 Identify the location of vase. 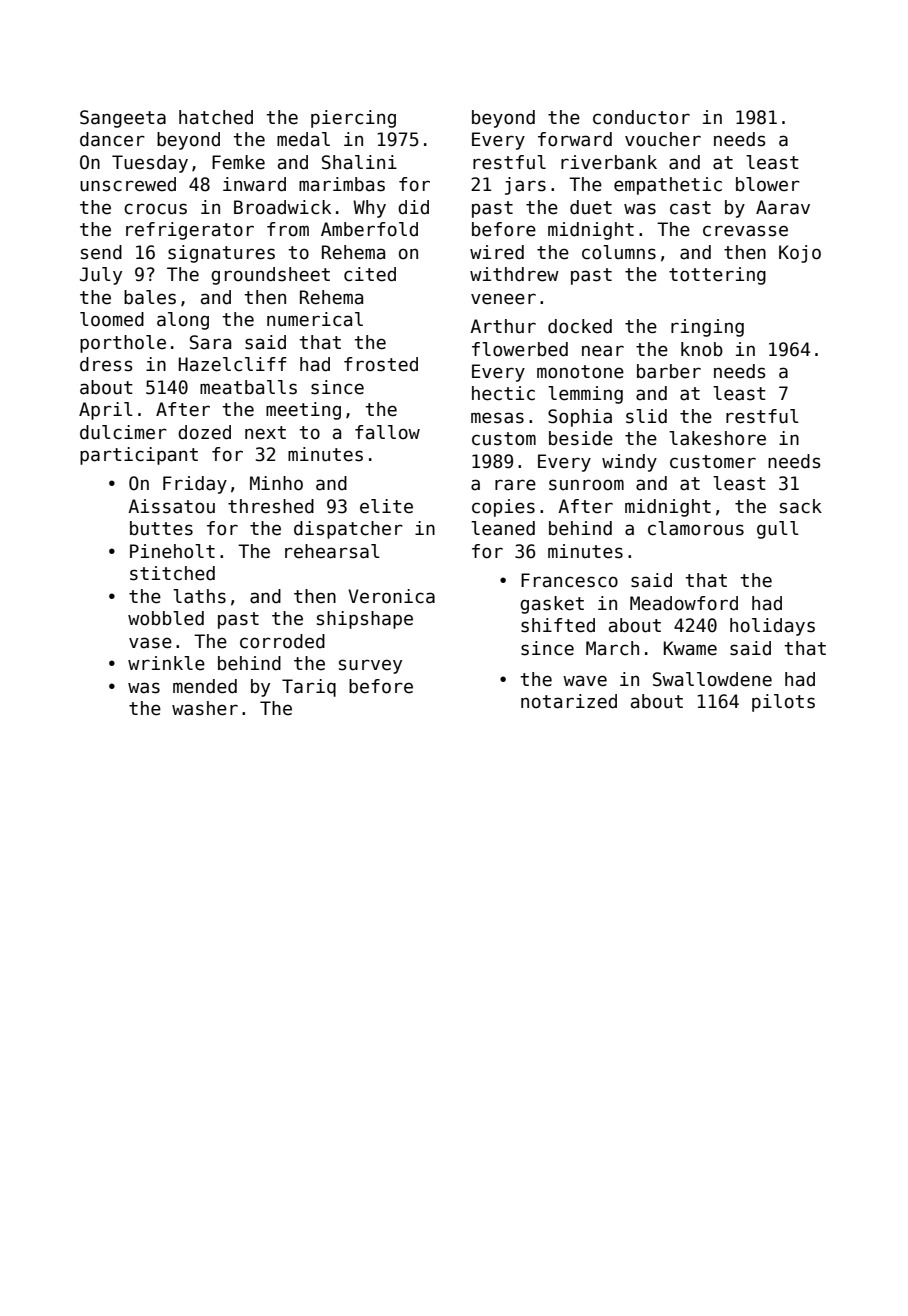
(150, 643).
